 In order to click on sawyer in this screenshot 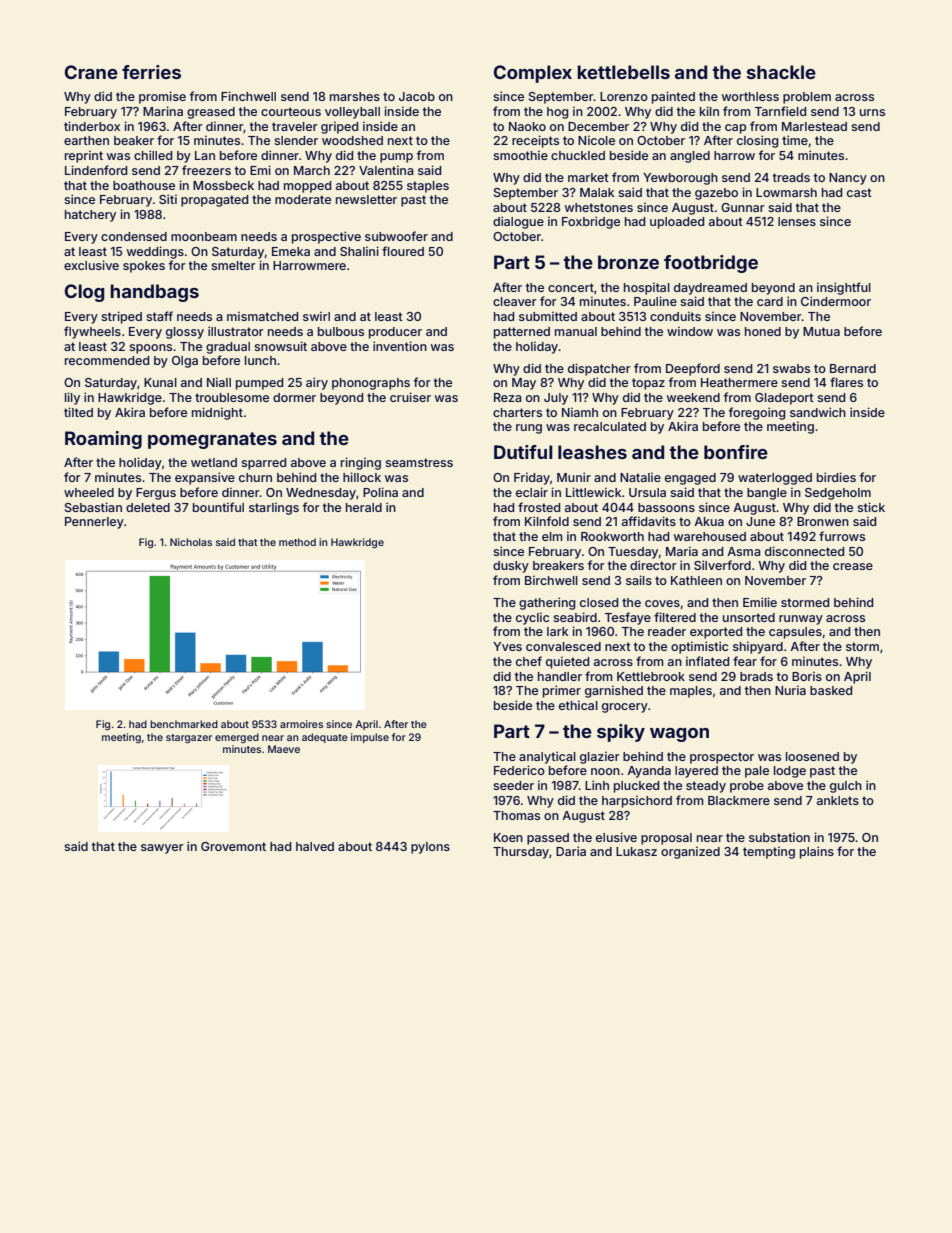, I will do `click(162, 849)`.
